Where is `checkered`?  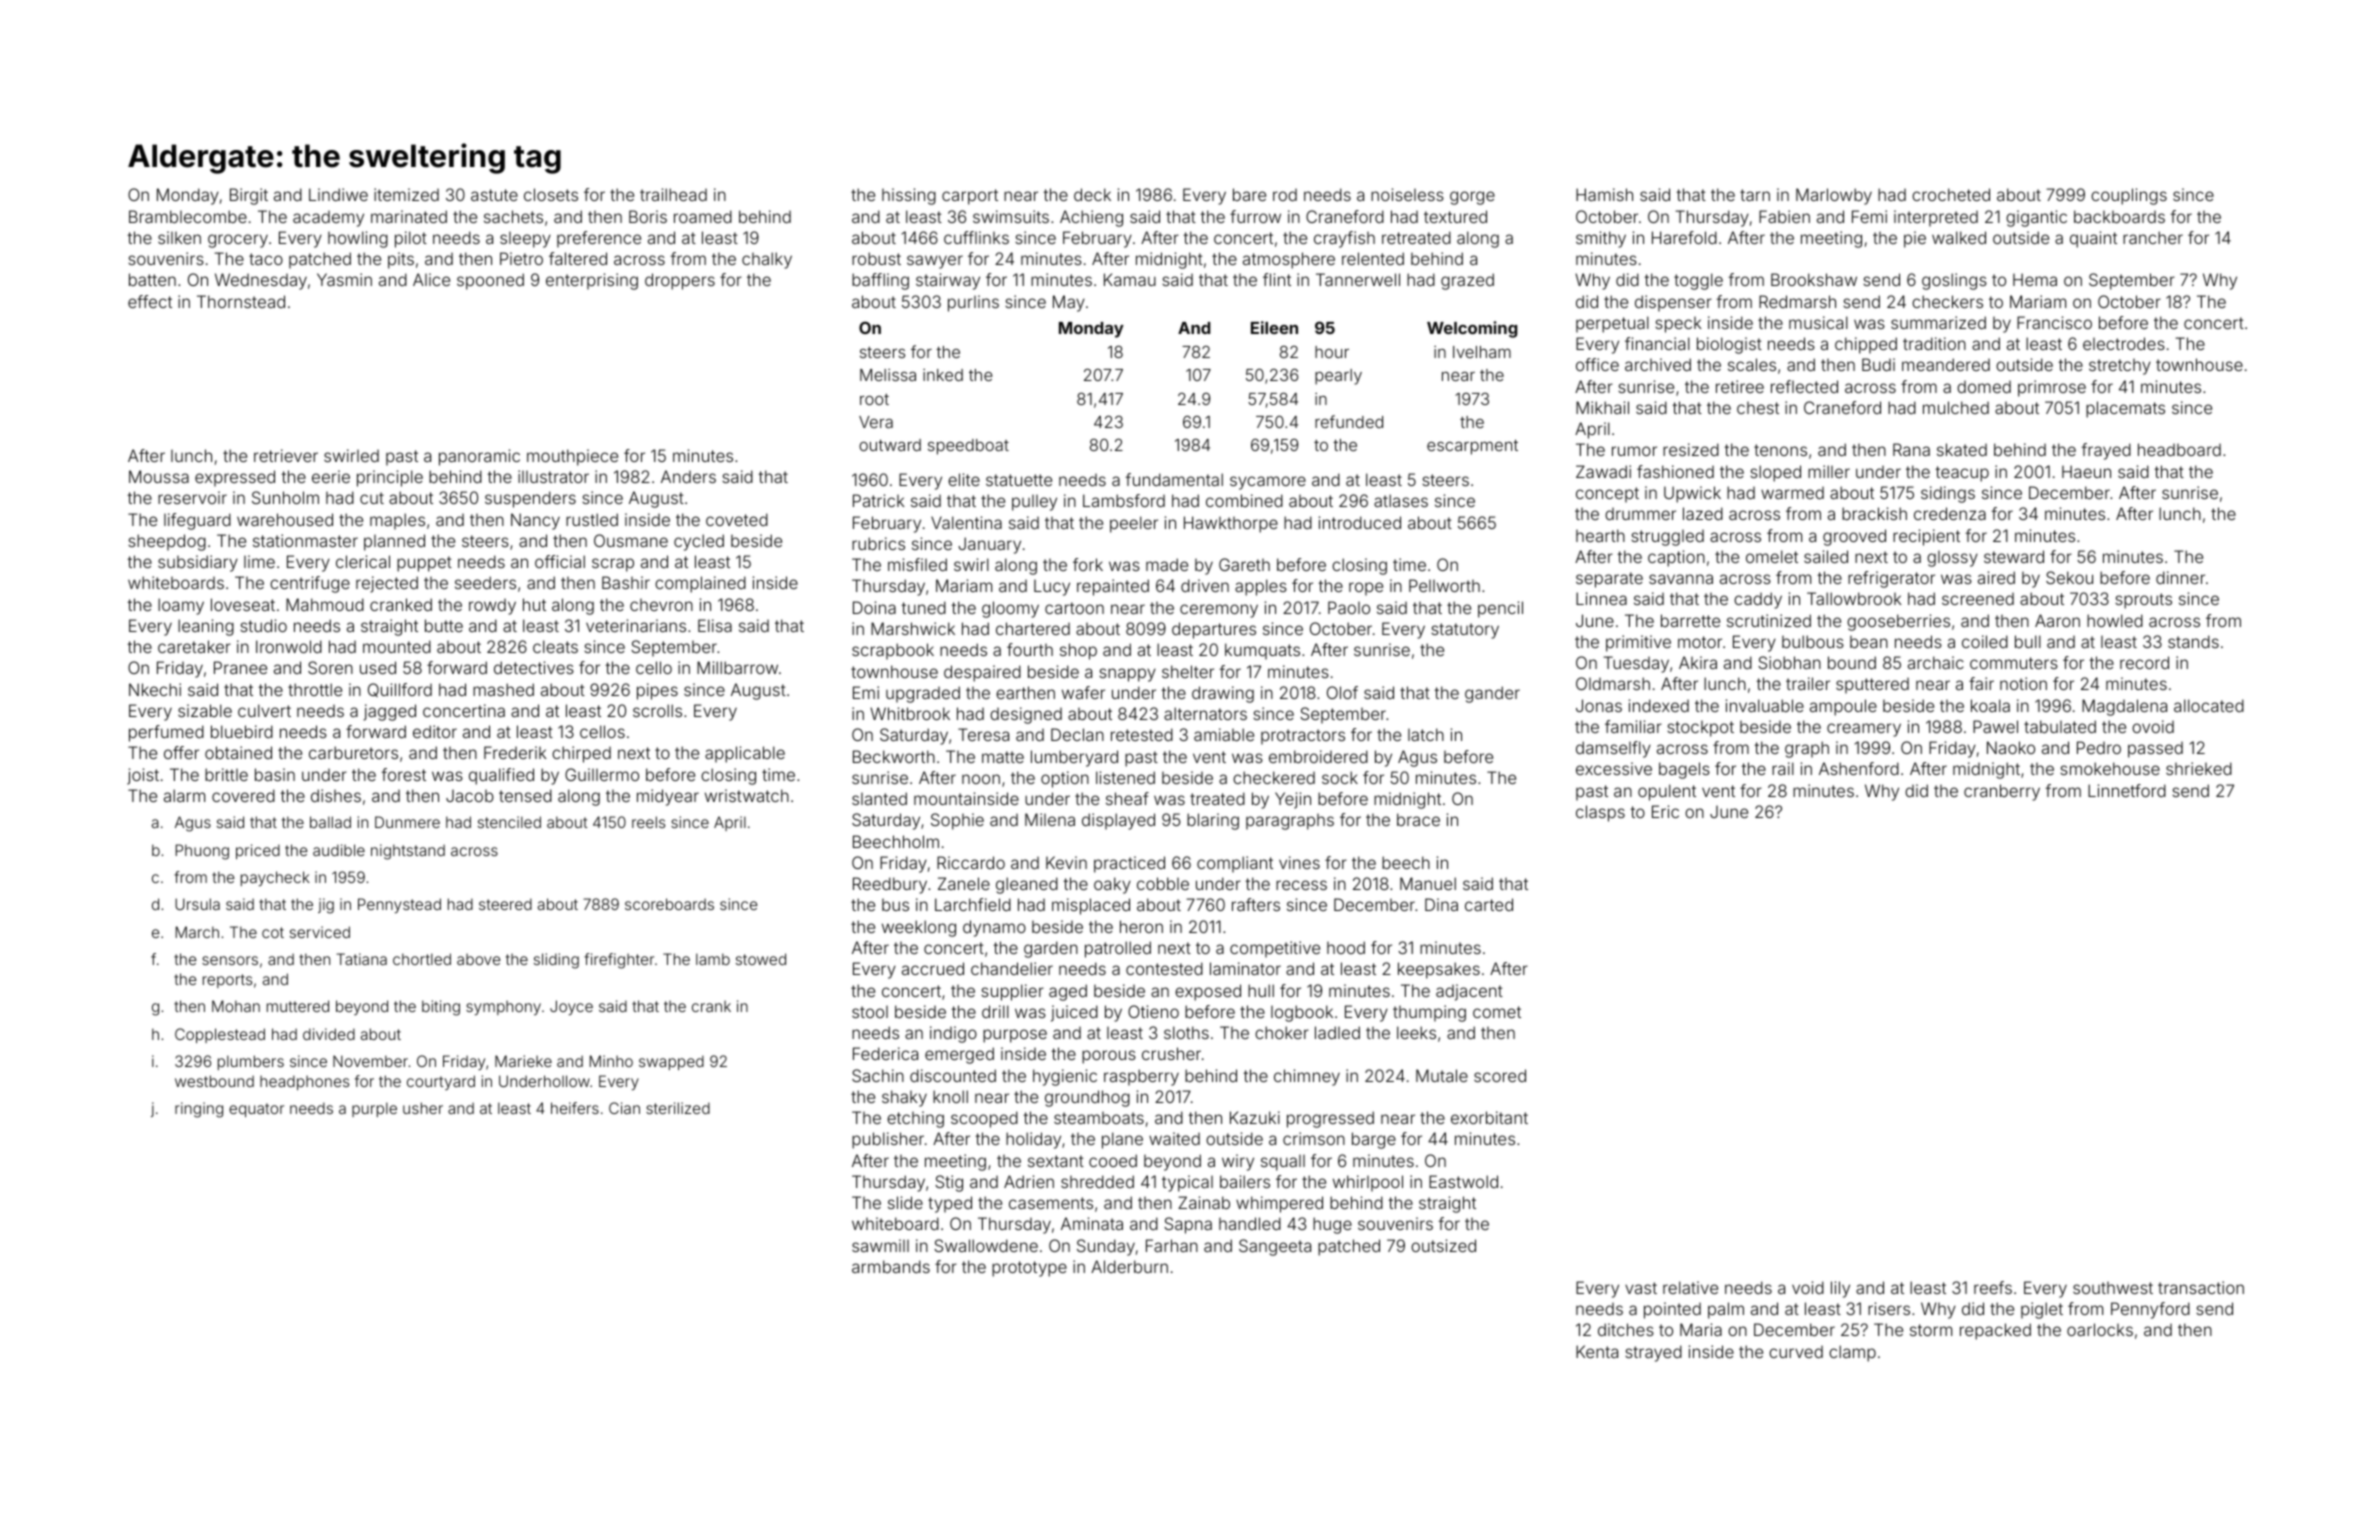 checkered is located at coordinates (1274, 777).
